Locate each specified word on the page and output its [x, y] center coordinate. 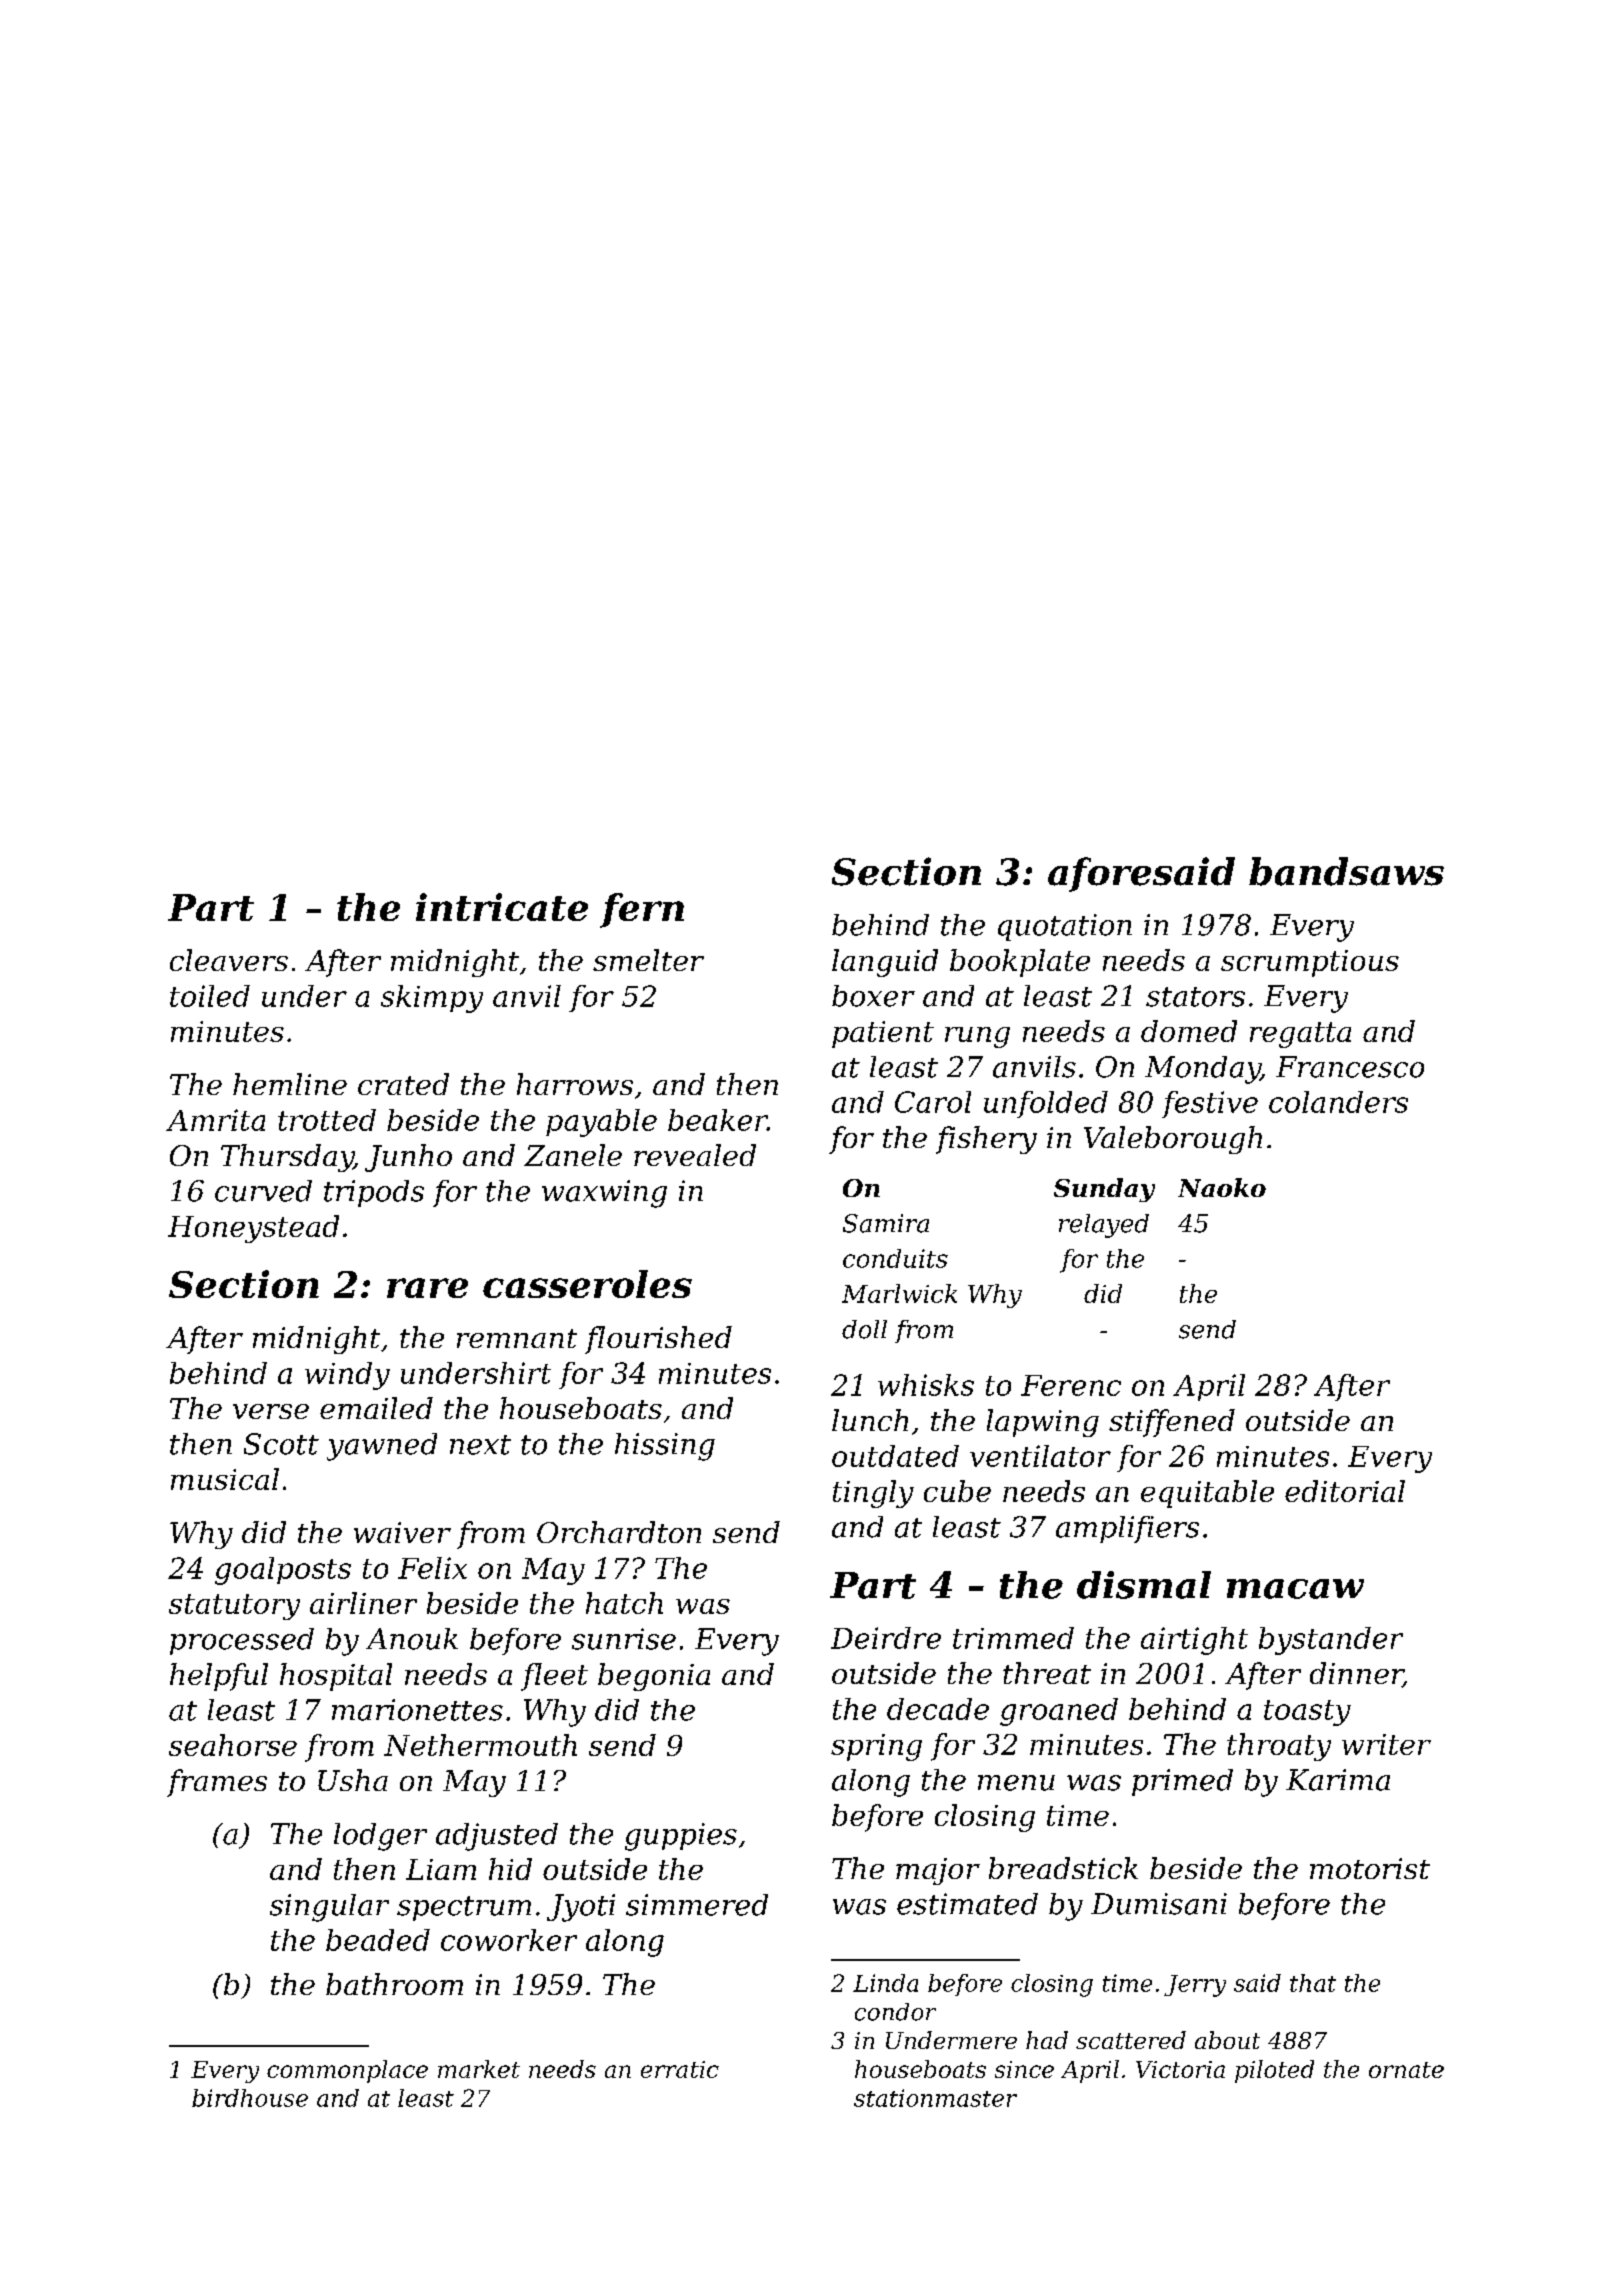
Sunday [1104, 1190]
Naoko [1222, 1187]
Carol [933, 1102]
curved [263, 1191]
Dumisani [1159, 1904]
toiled [210, 996]
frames [217, 1783]
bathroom [394, 1984]
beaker [717, 1120]
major [938, 1871]
